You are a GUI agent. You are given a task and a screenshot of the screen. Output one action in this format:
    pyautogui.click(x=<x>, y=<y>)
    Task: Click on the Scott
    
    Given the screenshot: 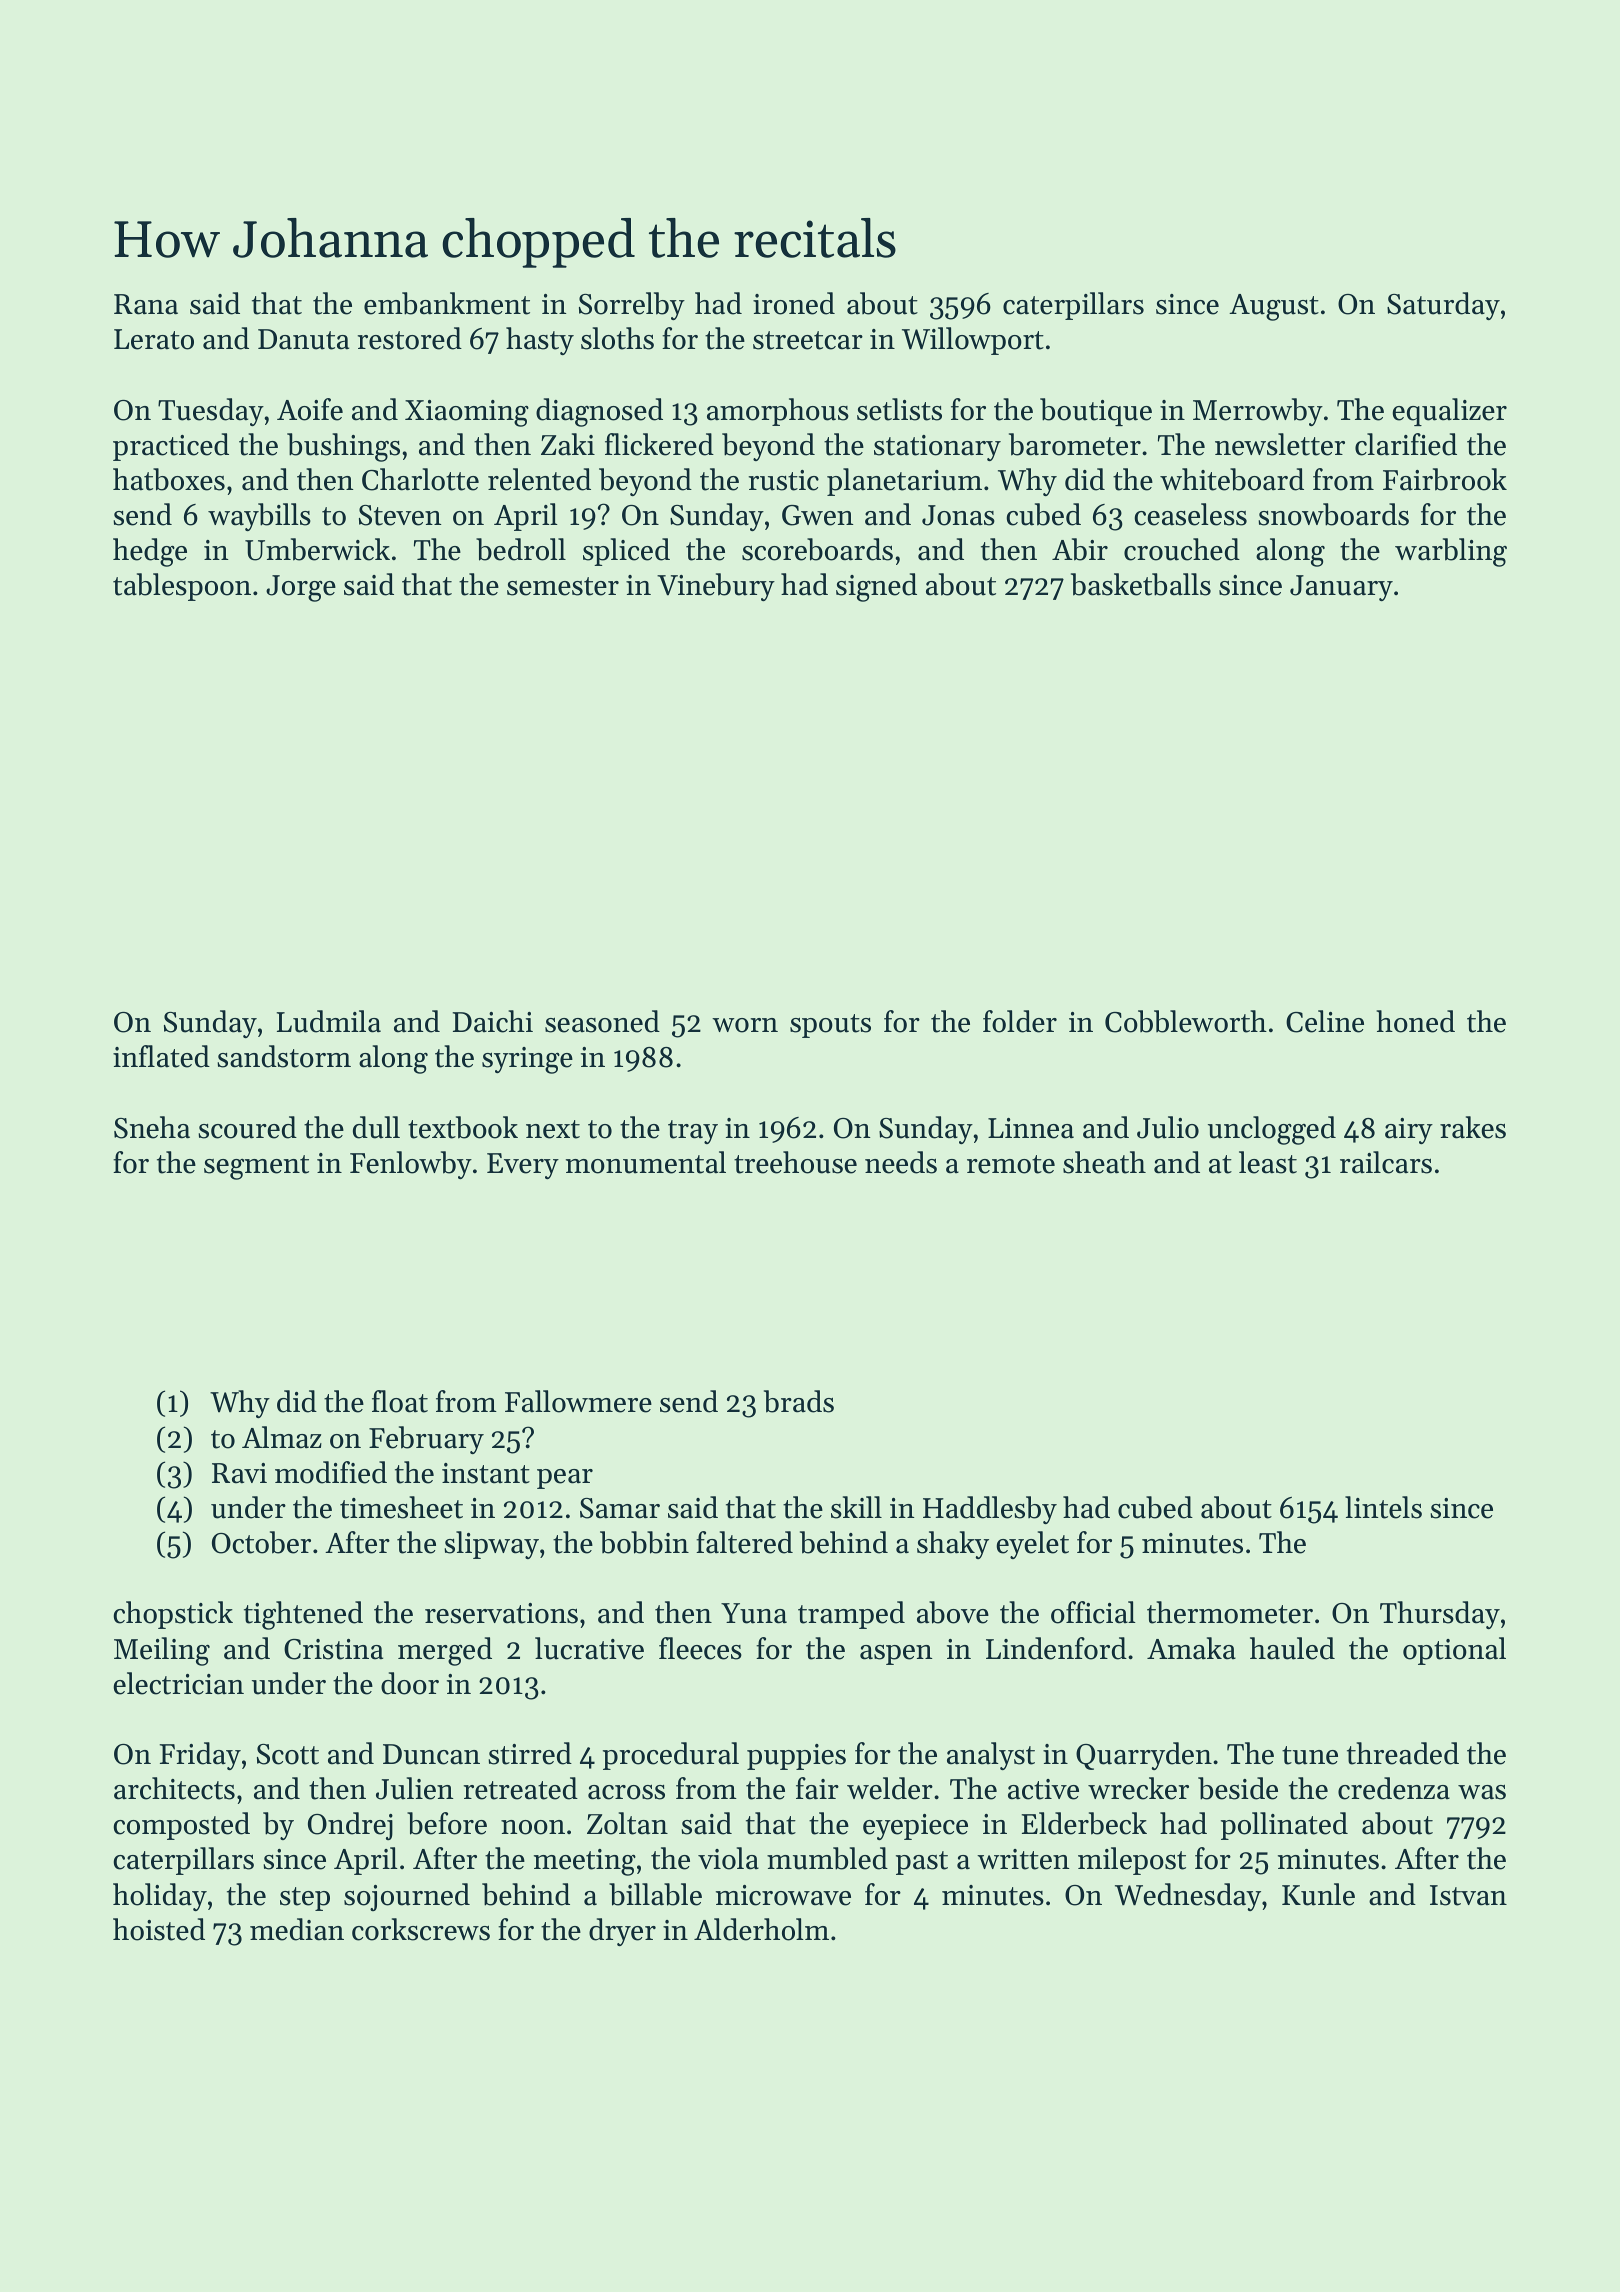 What is the action you would take?
    pyautogui.click(x=288, y=1754)
